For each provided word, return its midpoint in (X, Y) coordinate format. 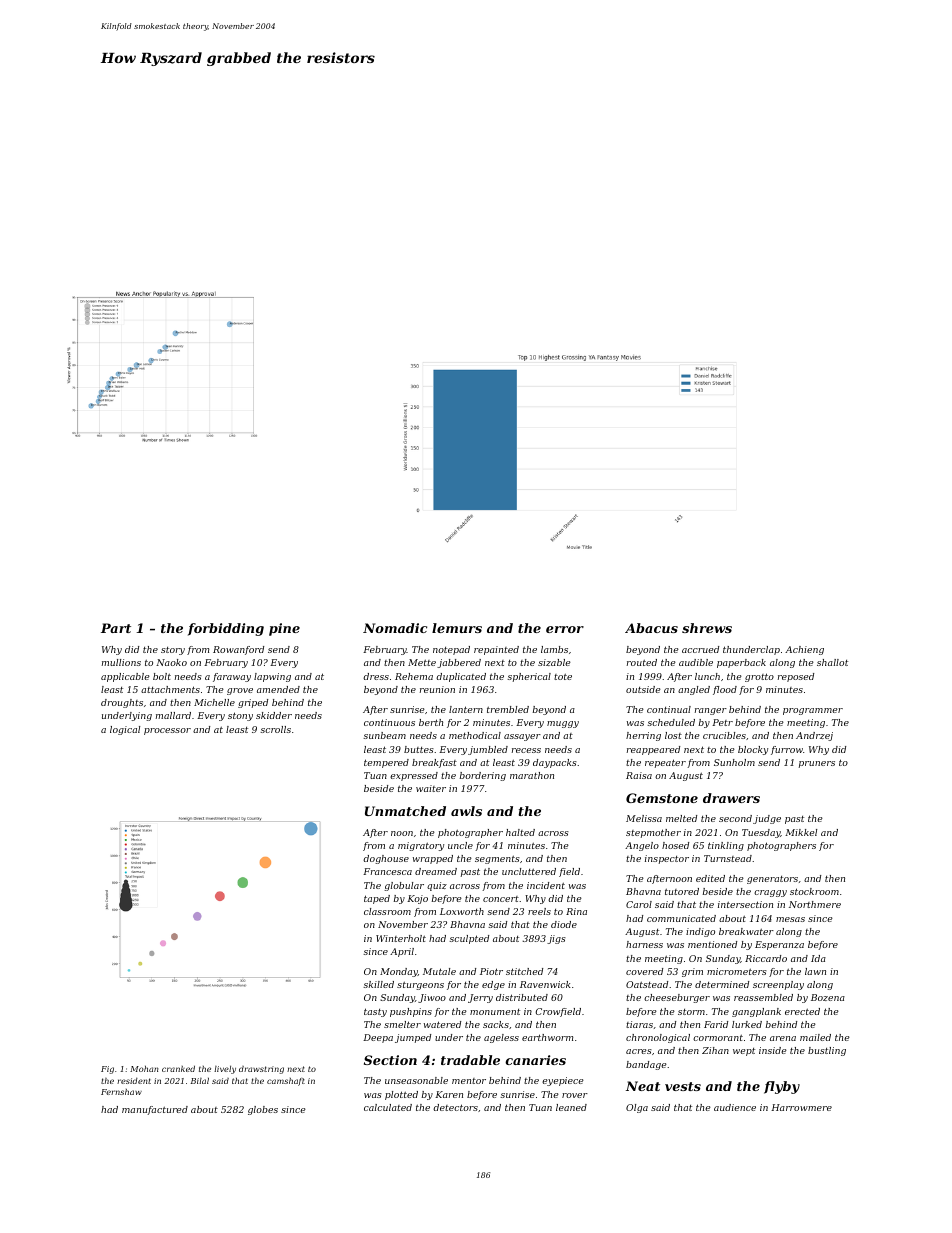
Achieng (804, 650)
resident (134, 1080)
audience (735, 1107)
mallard (173, 715)
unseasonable (416, 1080)
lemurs (457, 628)
